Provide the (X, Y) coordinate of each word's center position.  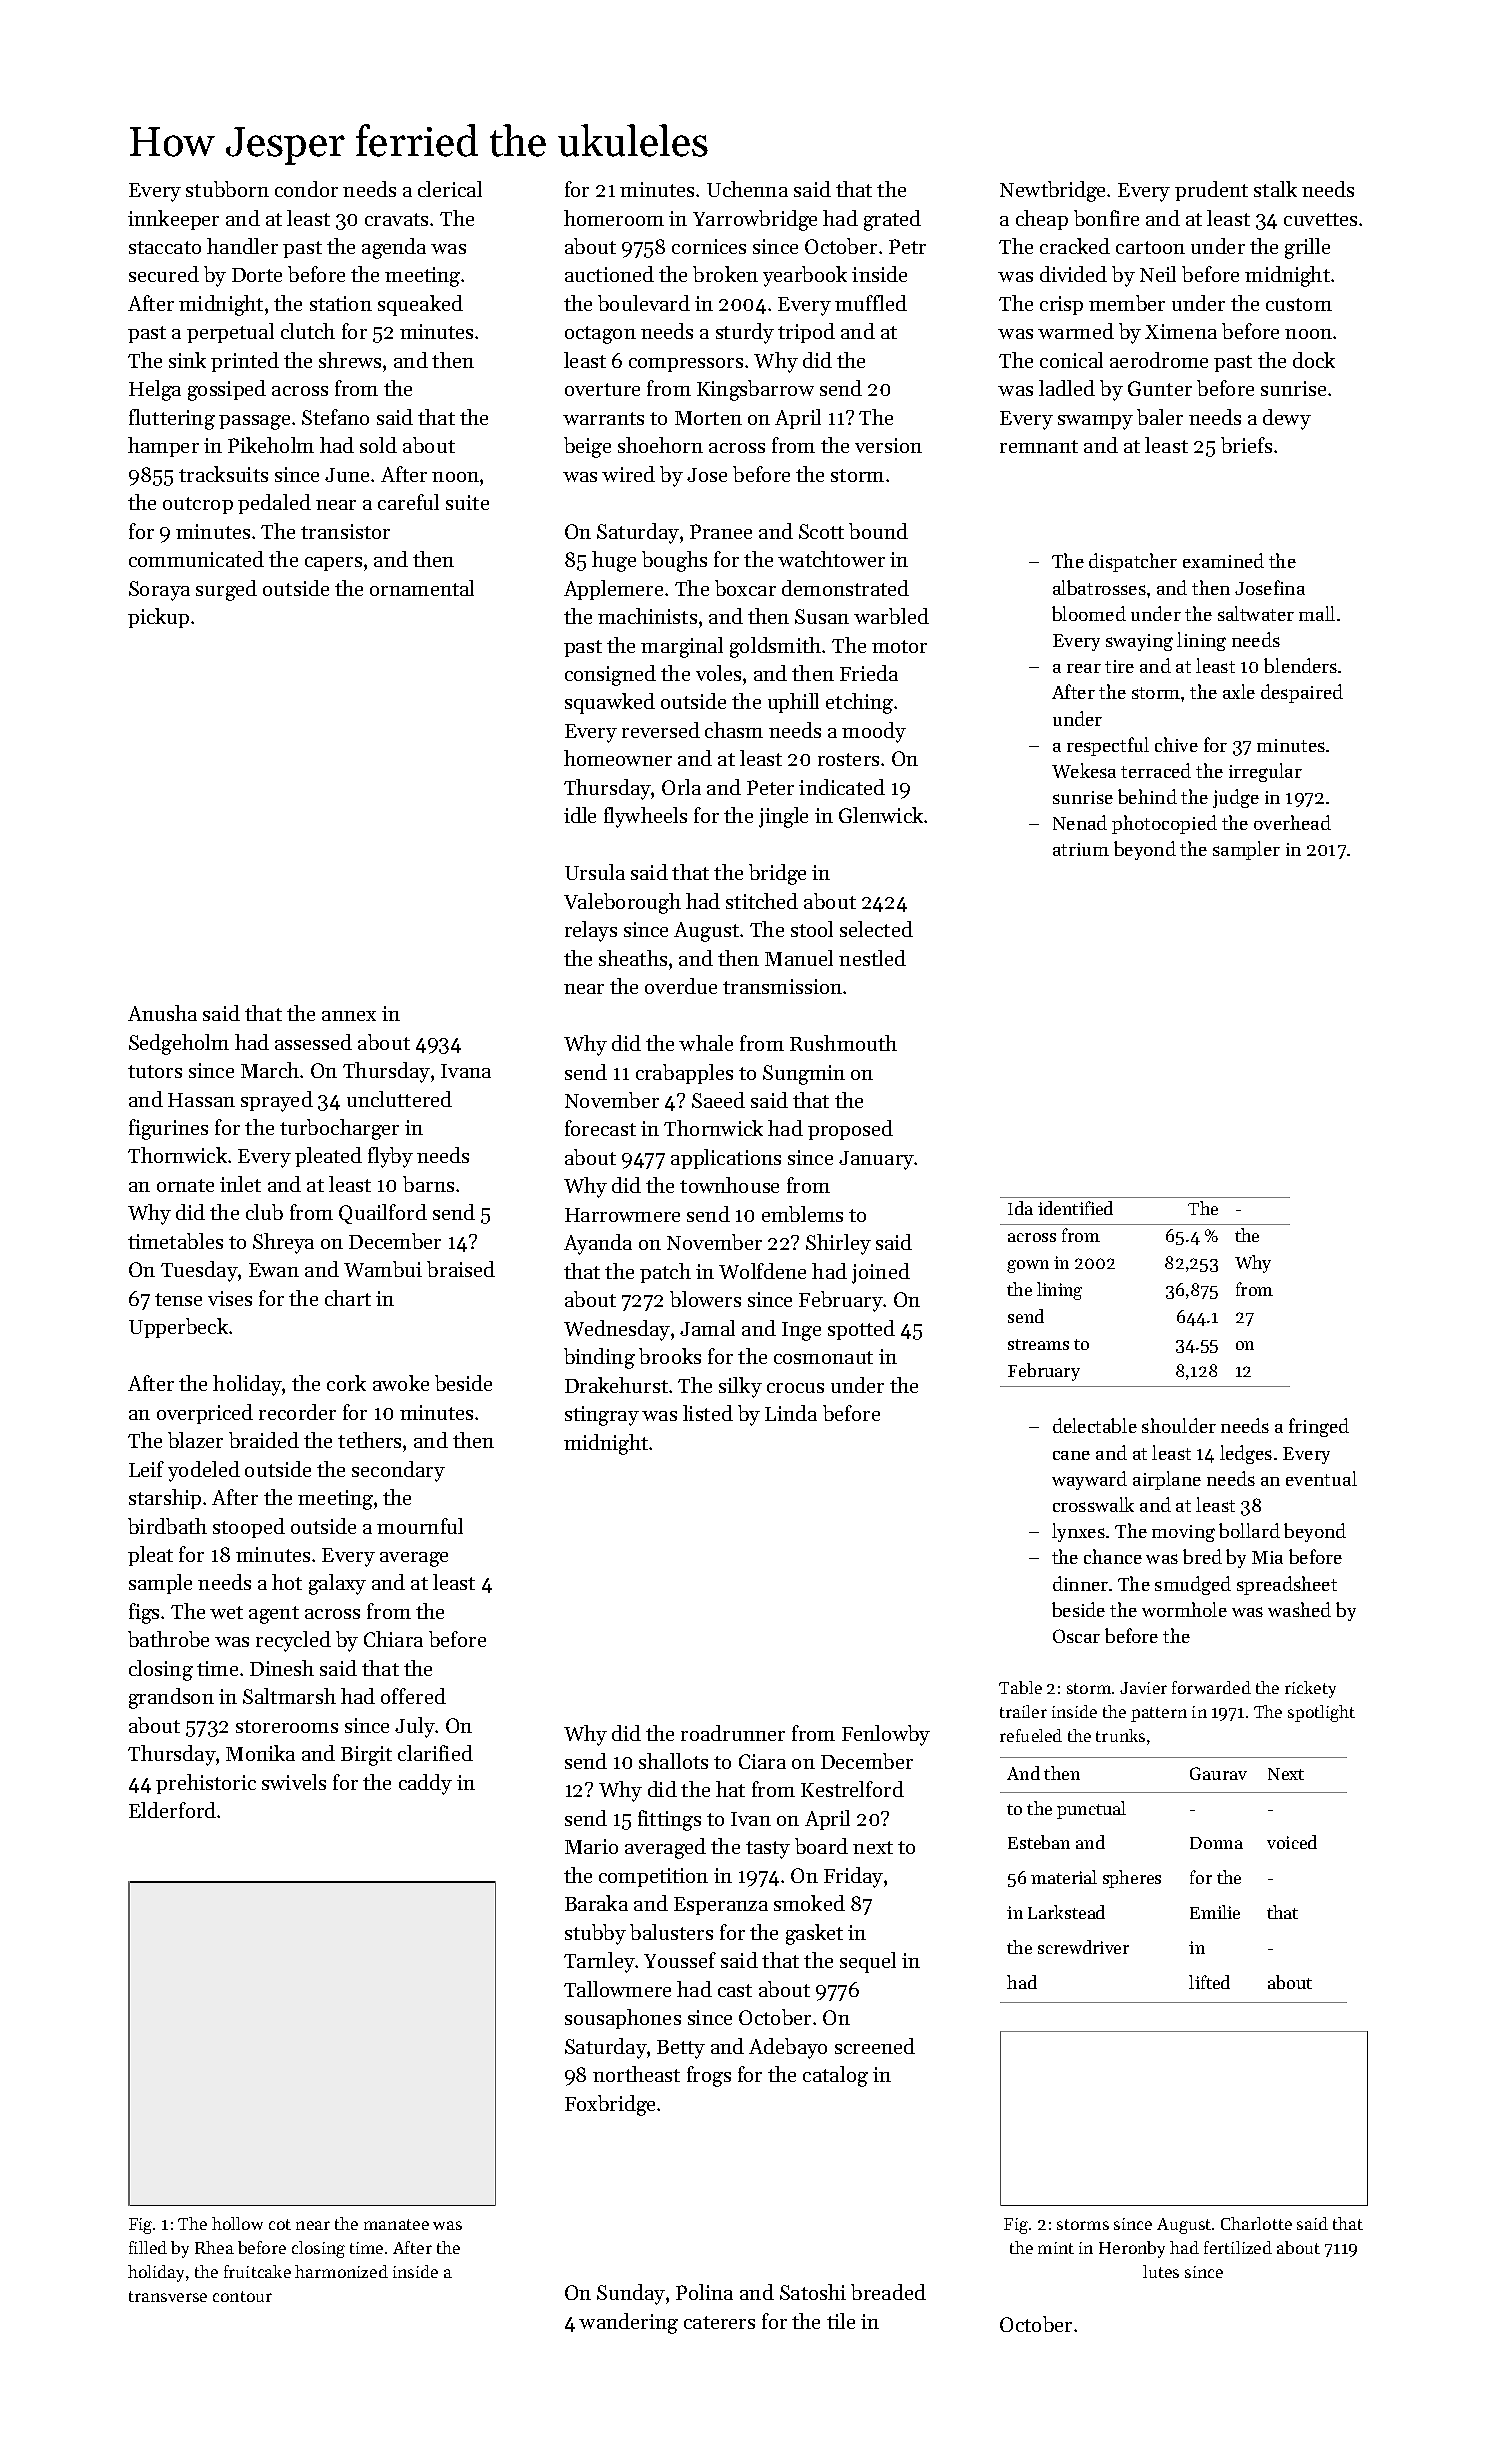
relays (591, 931)
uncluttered (399, 1099)
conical (1071, 360)
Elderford (172, 1810)
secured (164, 274)
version (888, 445)
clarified (435, 1753)
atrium (1081, 849)
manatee (396, 2224)
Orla (681, 787)
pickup (158, 618)
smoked (809, 1903)
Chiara (393, 1639)
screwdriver (1083, 1947)
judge (1236, 798)
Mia (1267, 1557)
